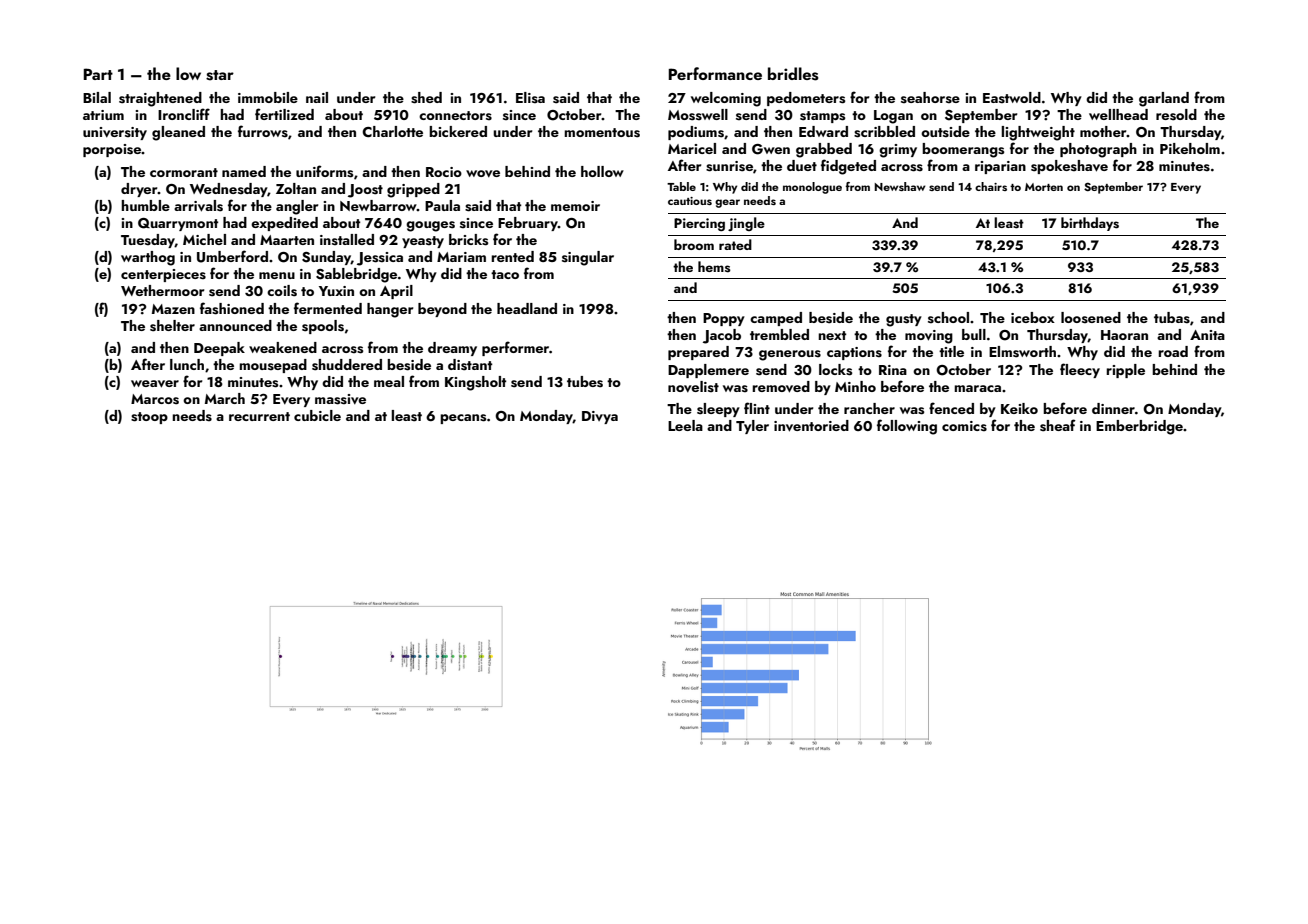 Image resolution: width=1308 pixels, height=924 pixels. I want to click on Tyler, so click(752, 427).
